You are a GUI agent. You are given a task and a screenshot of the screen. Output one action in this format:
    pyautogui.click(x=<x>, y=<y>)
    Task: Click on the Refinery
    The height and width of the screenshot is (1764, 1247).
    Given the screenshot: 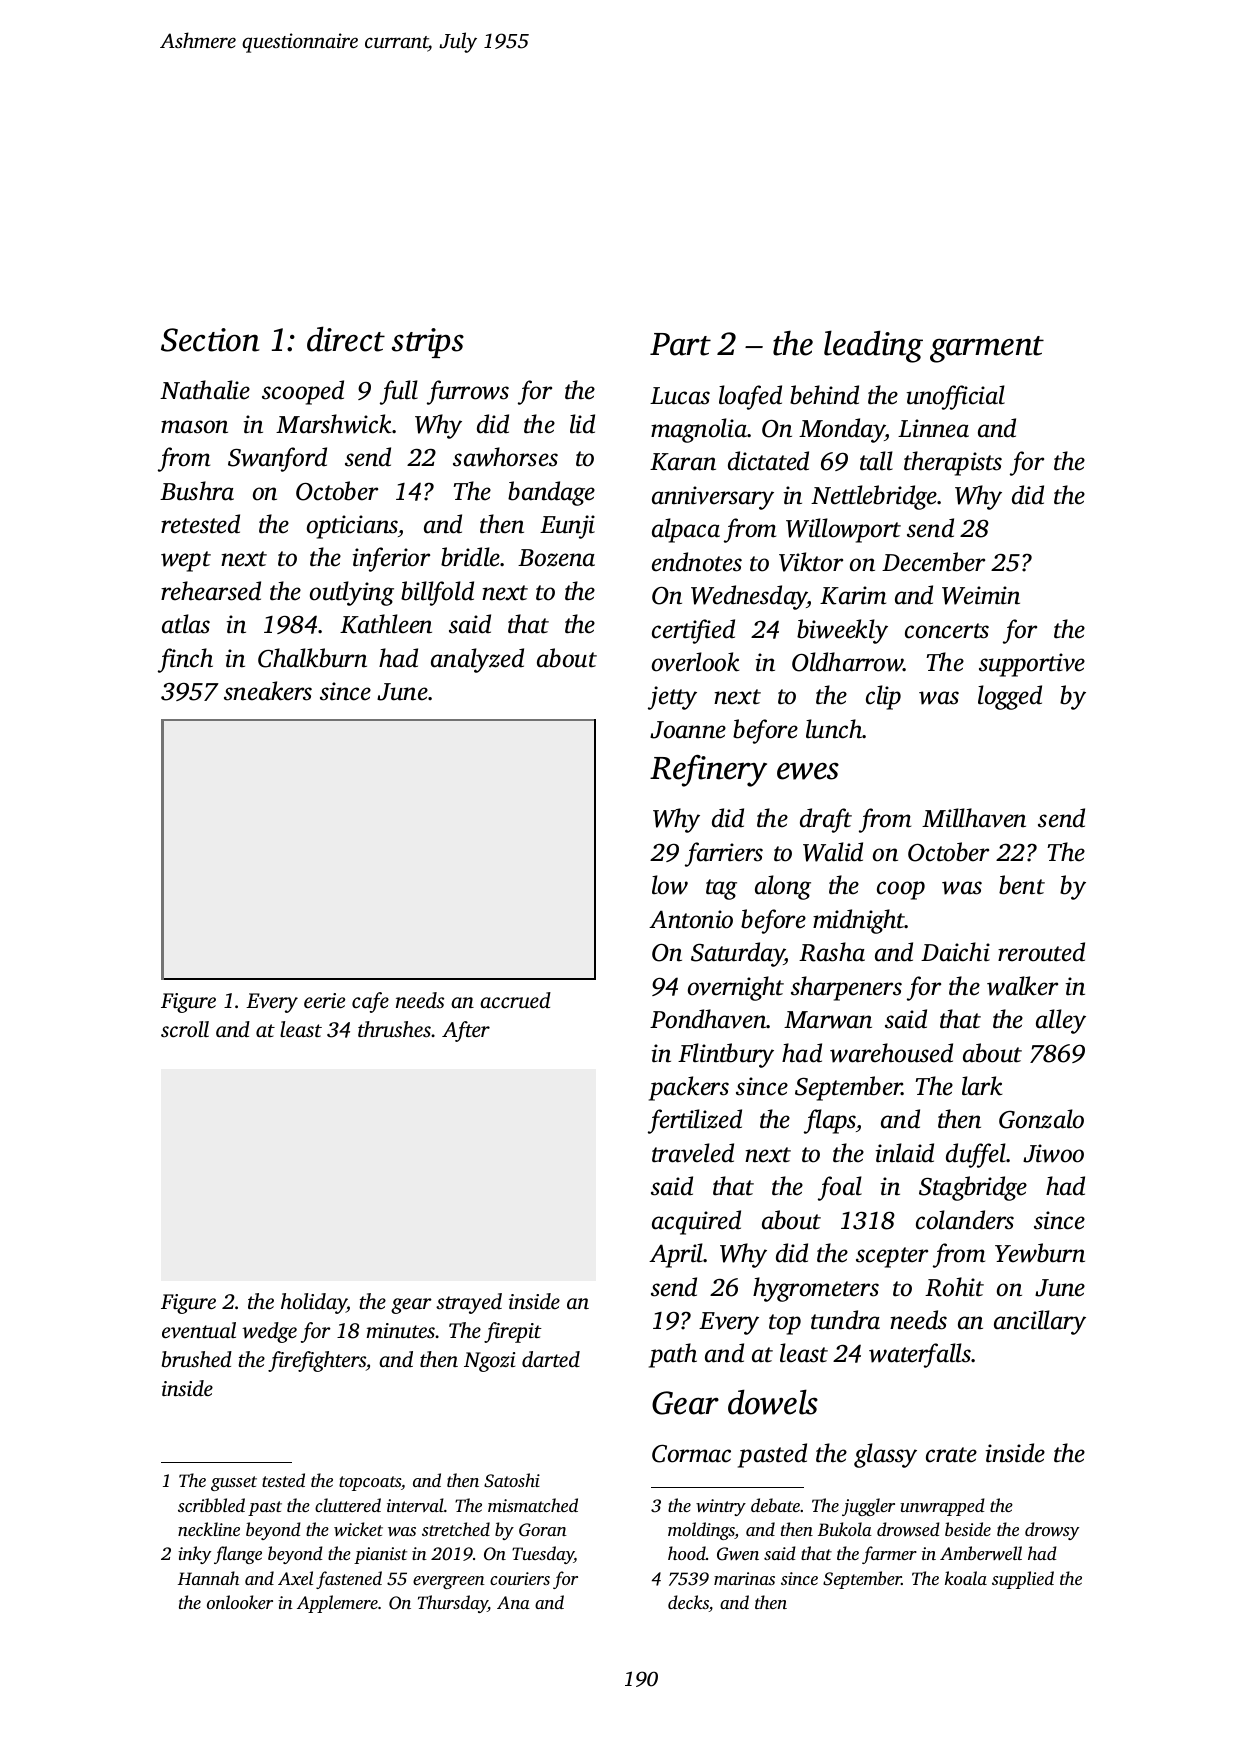 What is the action you would take?
    pyautogui.click(x=708, y=771)
